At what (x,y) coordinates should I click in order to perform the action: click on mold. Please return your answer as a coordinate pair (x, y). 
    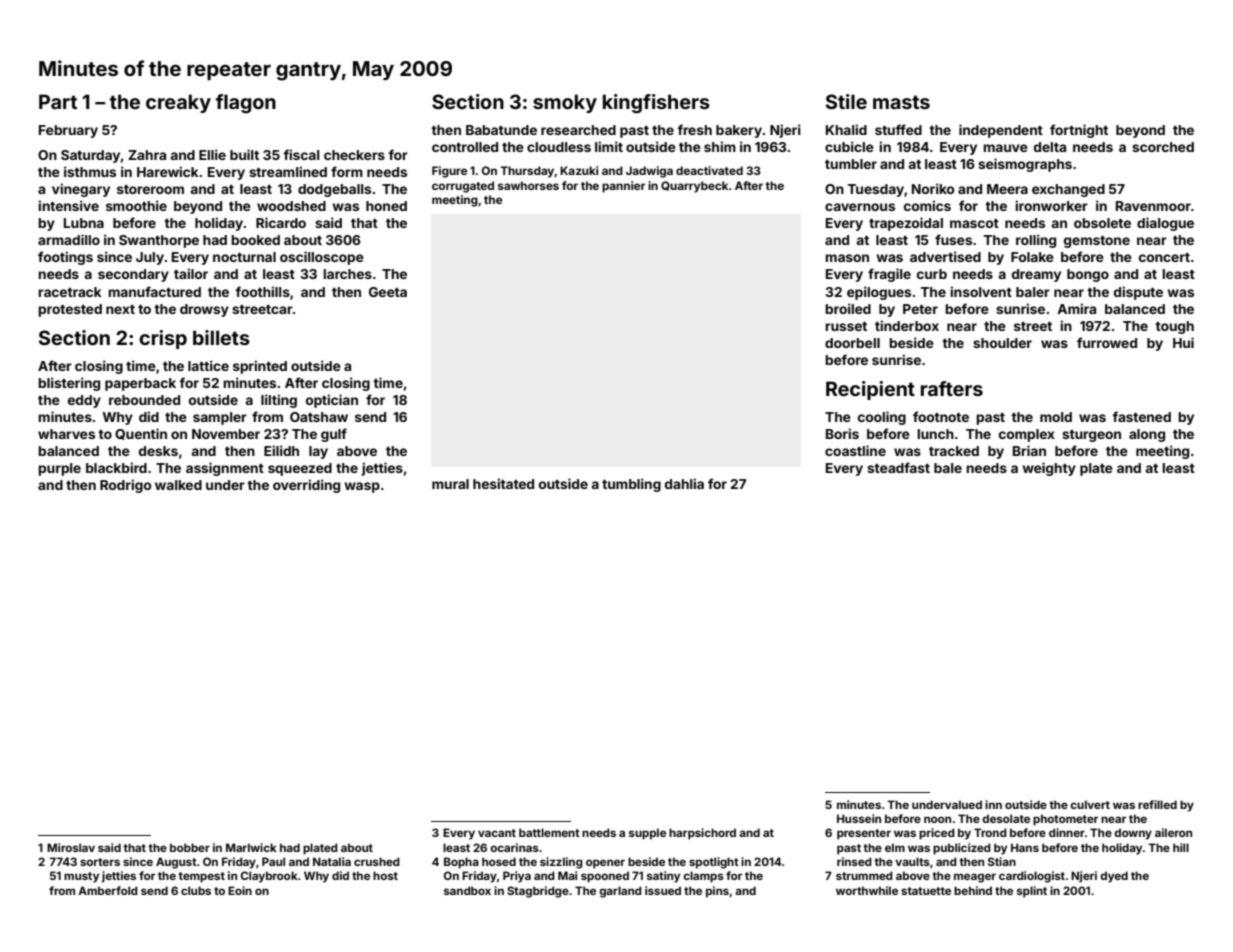
    Looking at the image, I should click on (1056, 417).
